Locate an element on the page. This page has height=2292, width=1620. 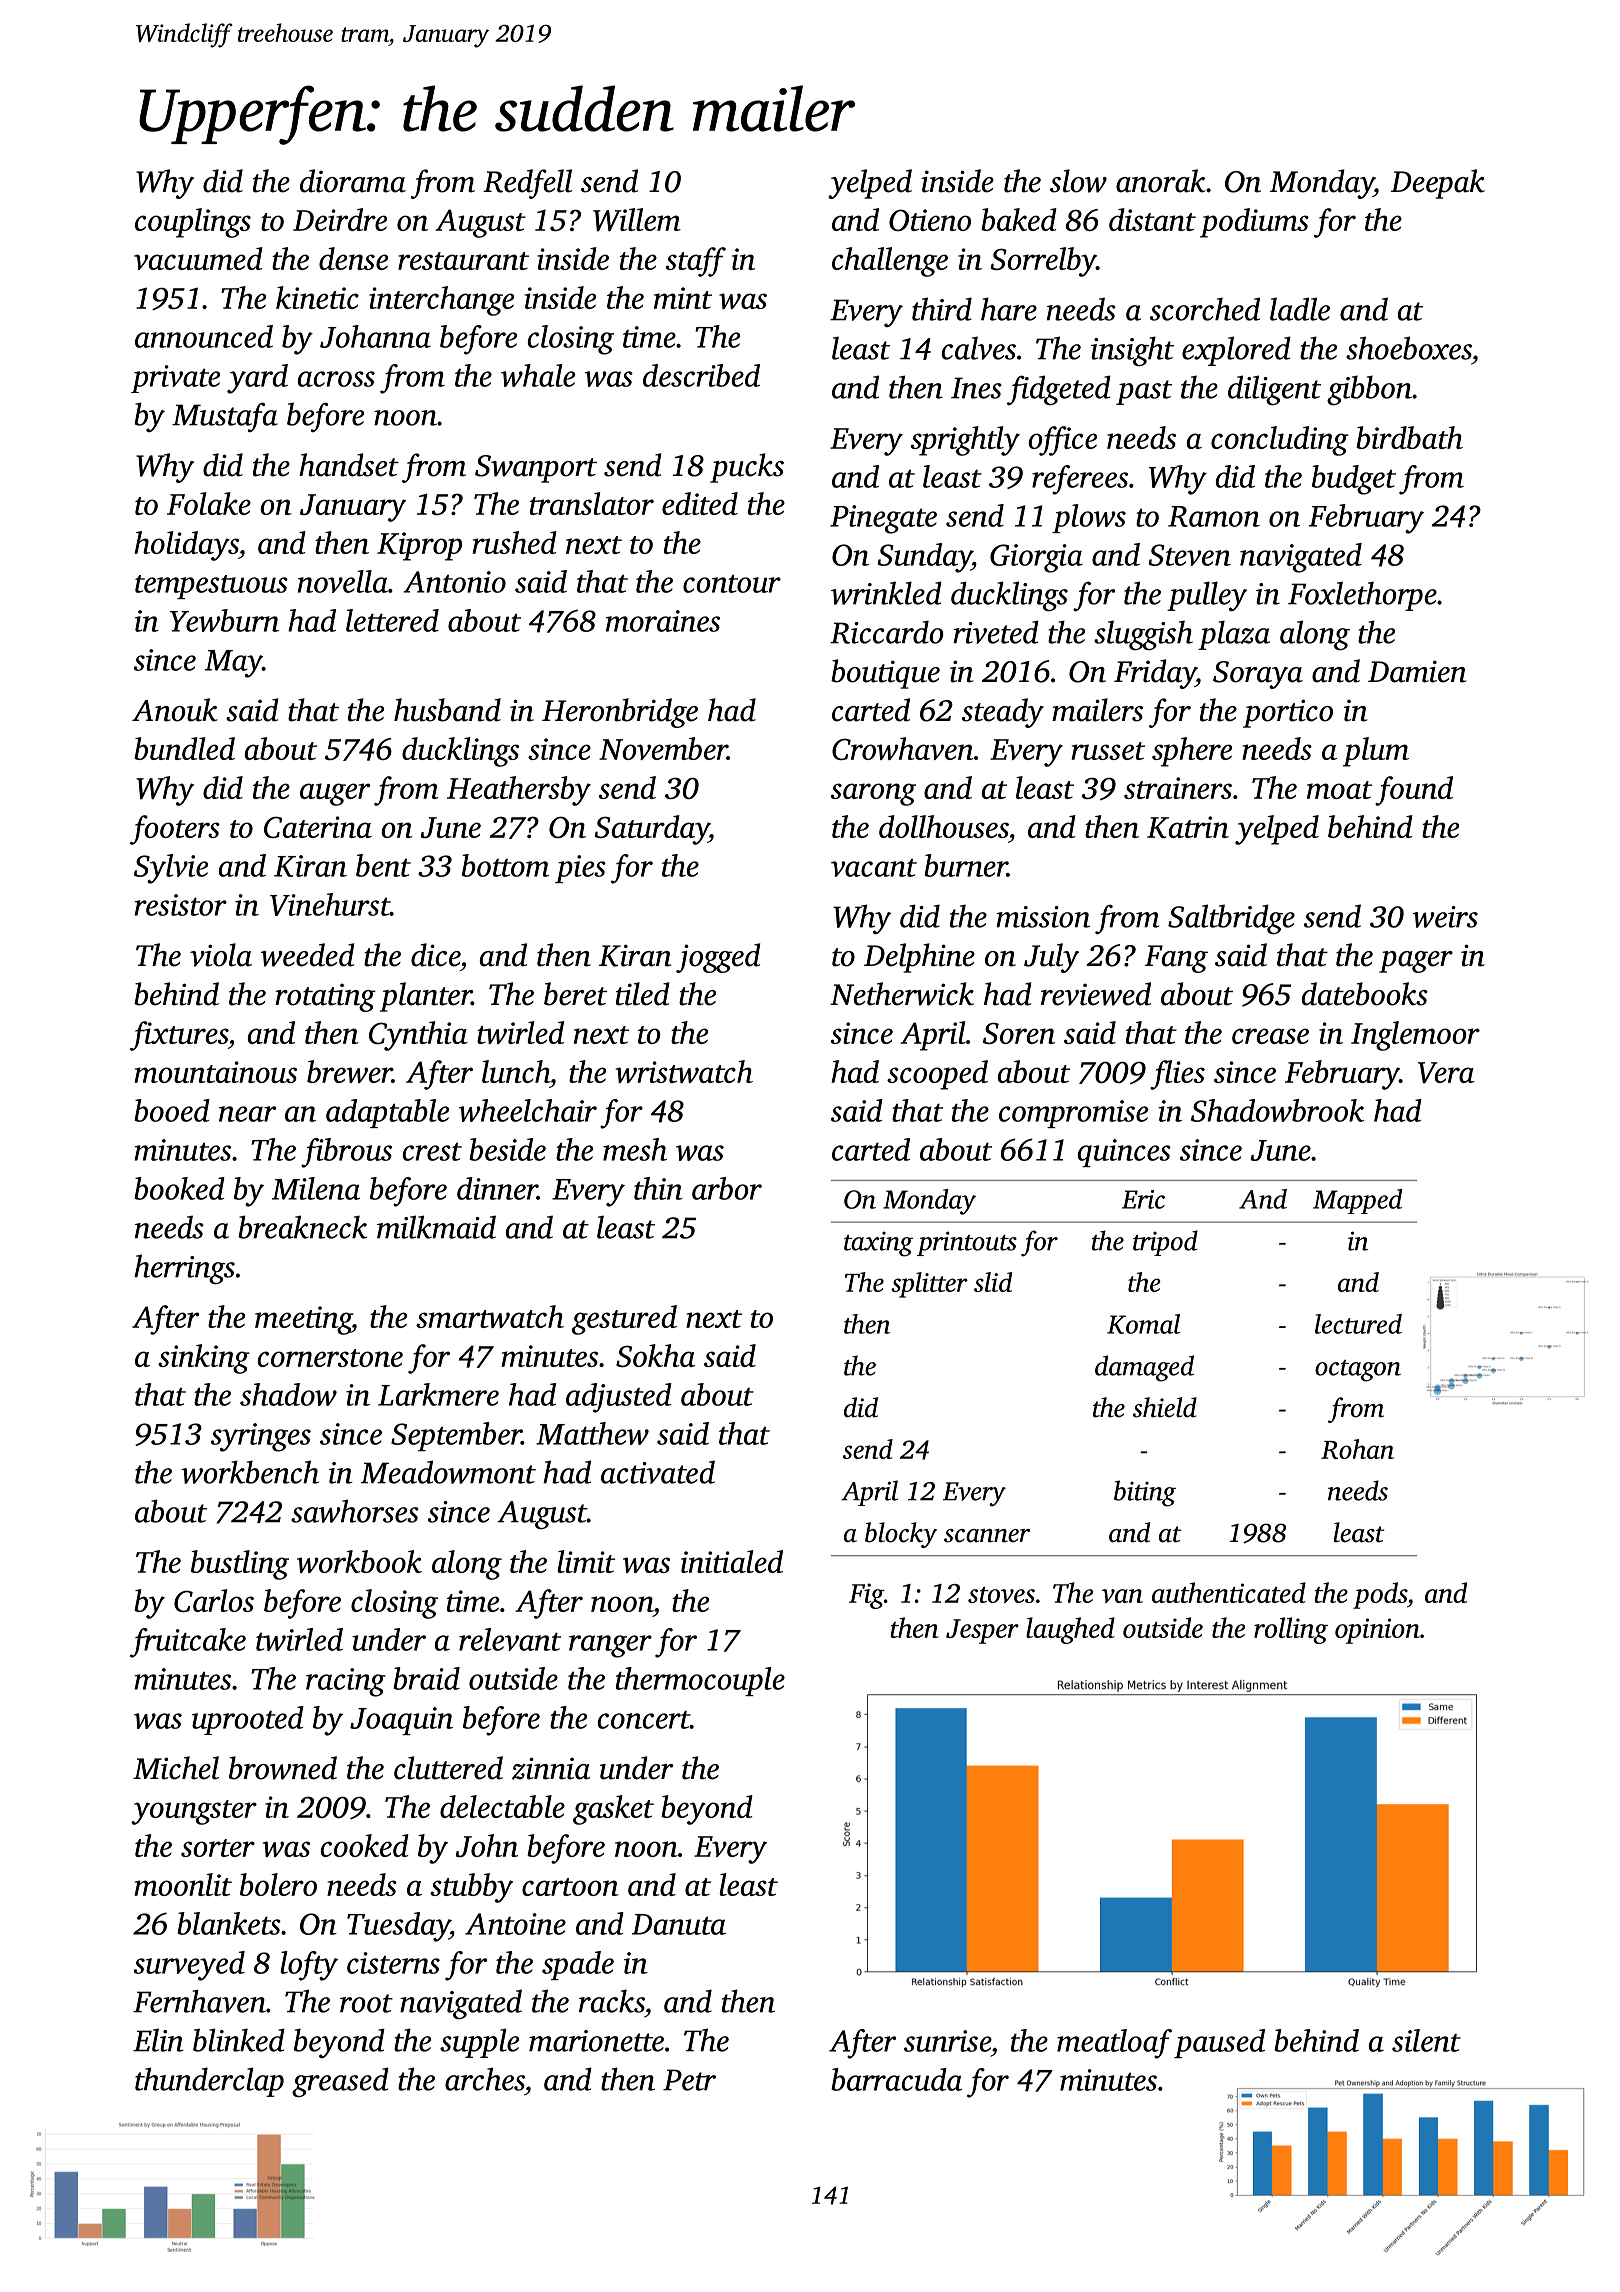
handset is located at coordinates (349, 465).
